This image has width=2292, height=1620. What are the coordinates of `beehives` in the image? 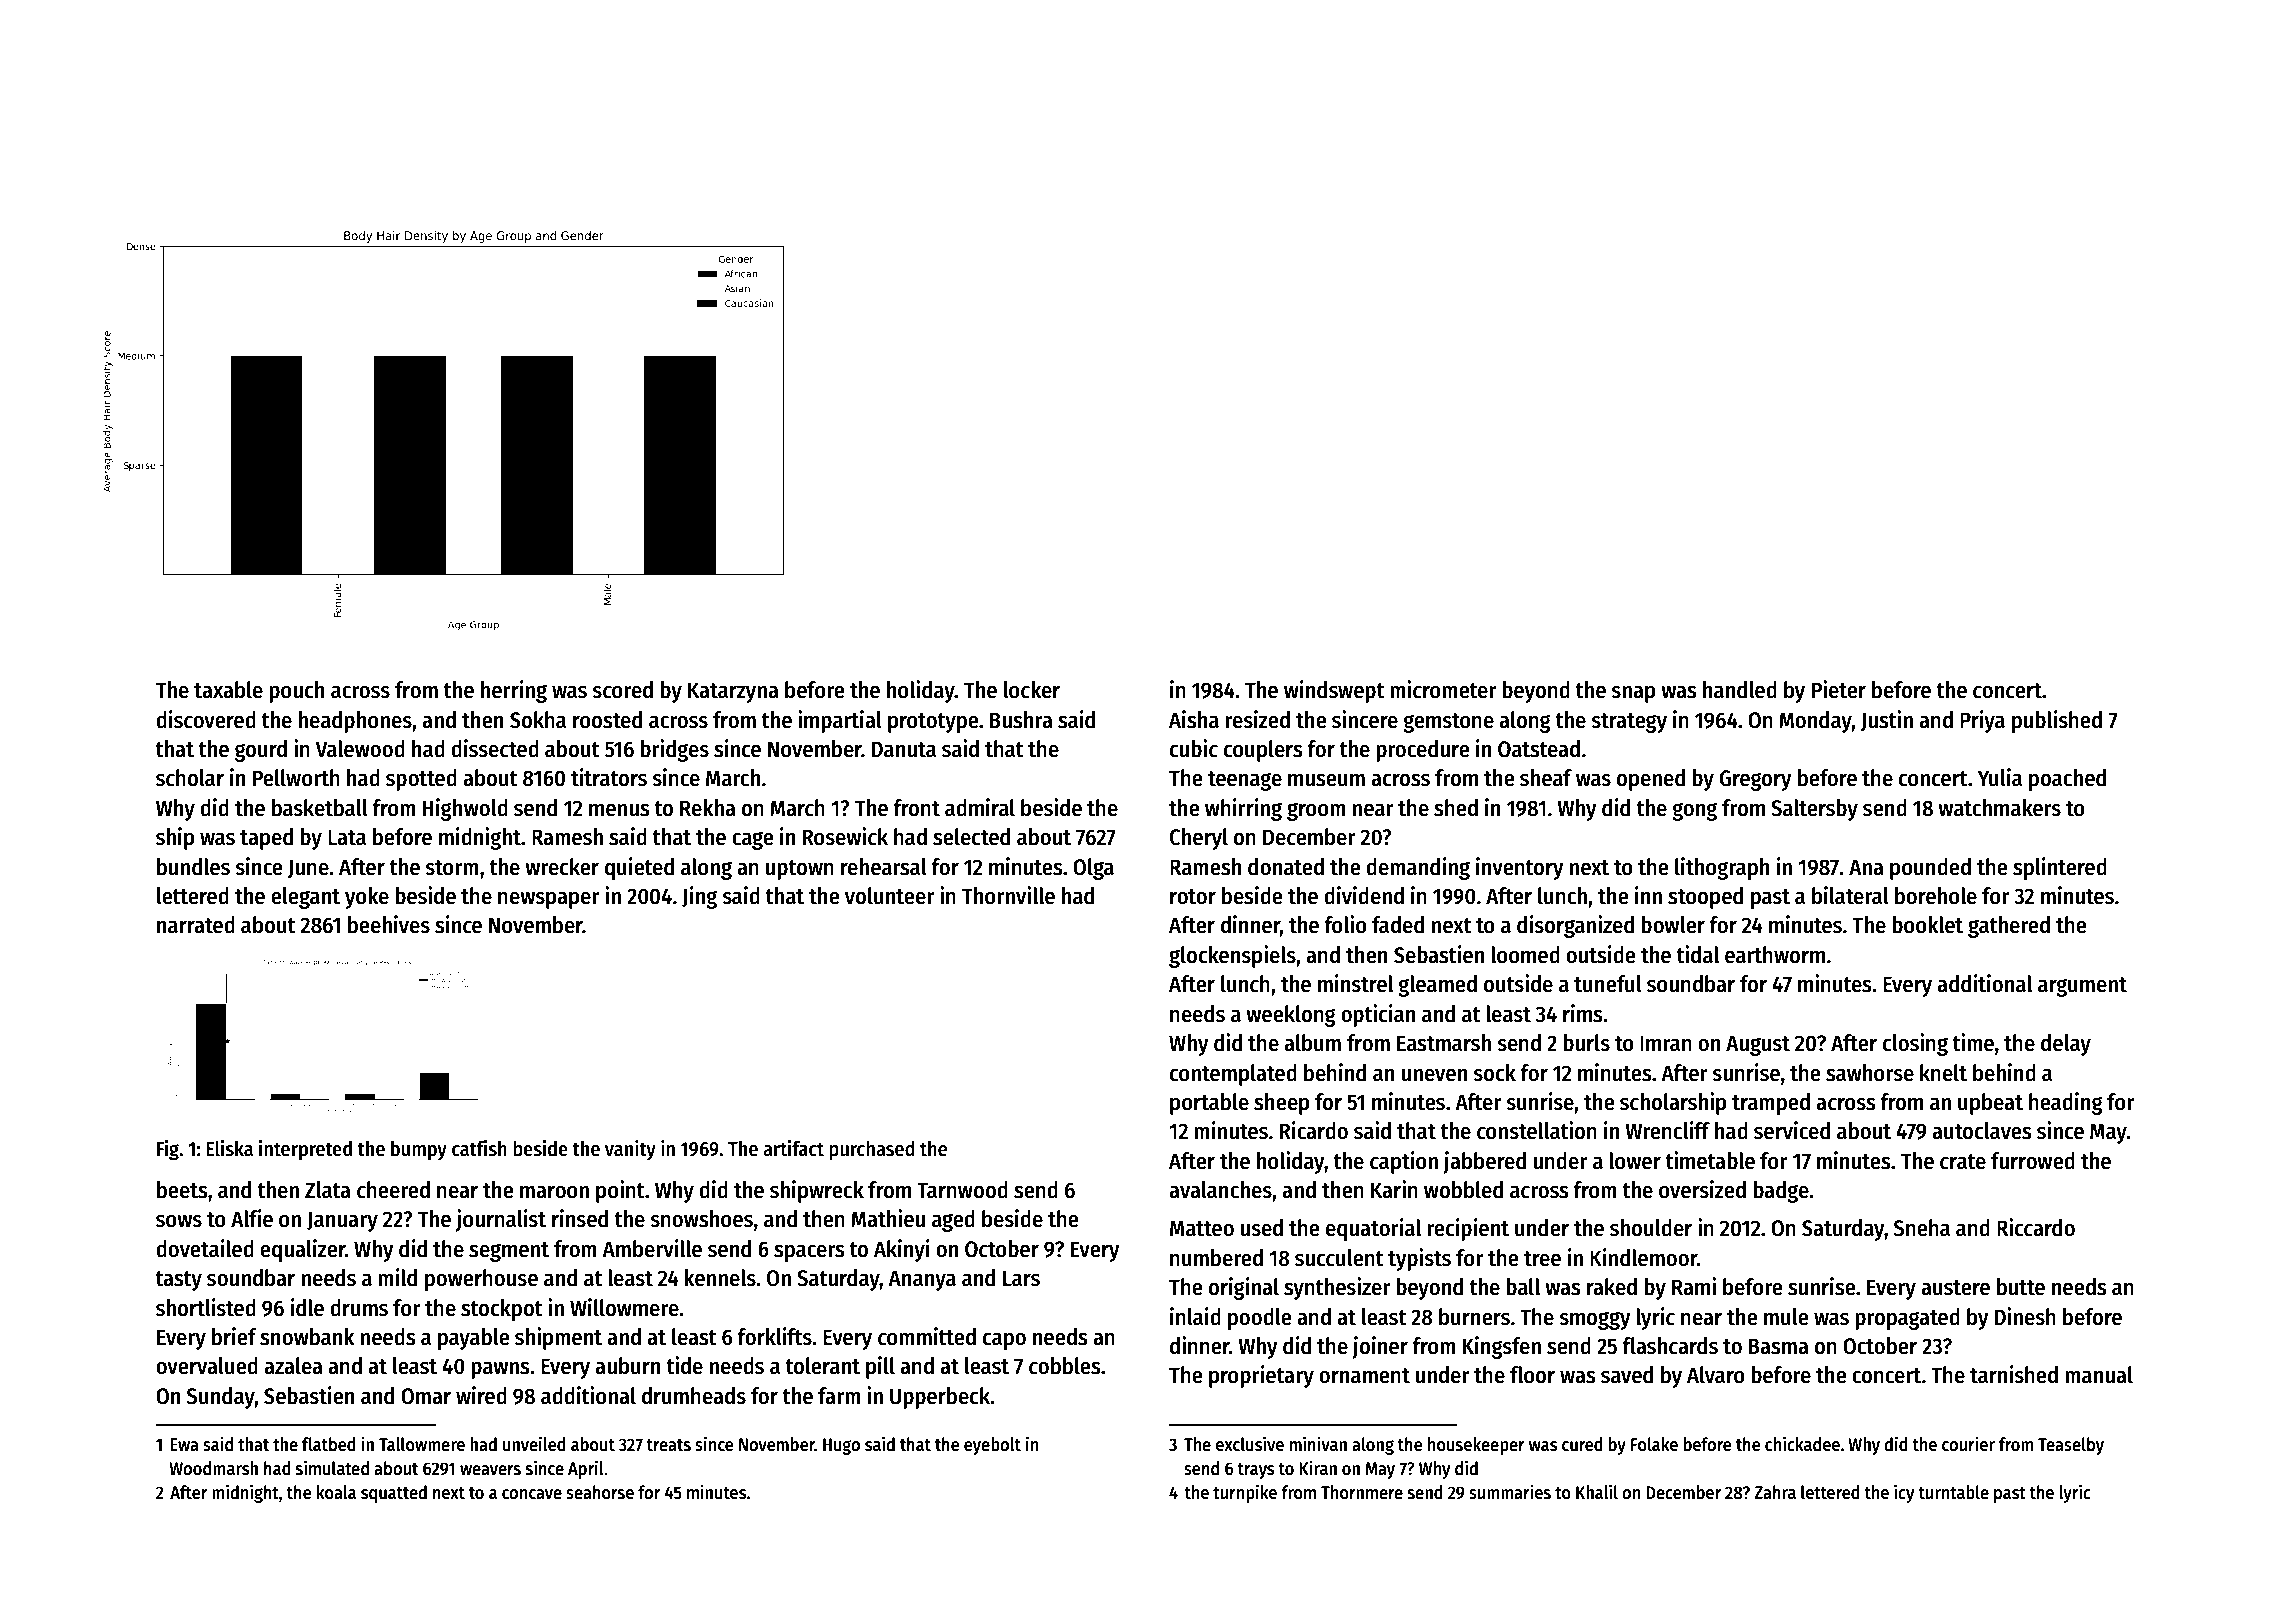 It's located at (389, 924).
